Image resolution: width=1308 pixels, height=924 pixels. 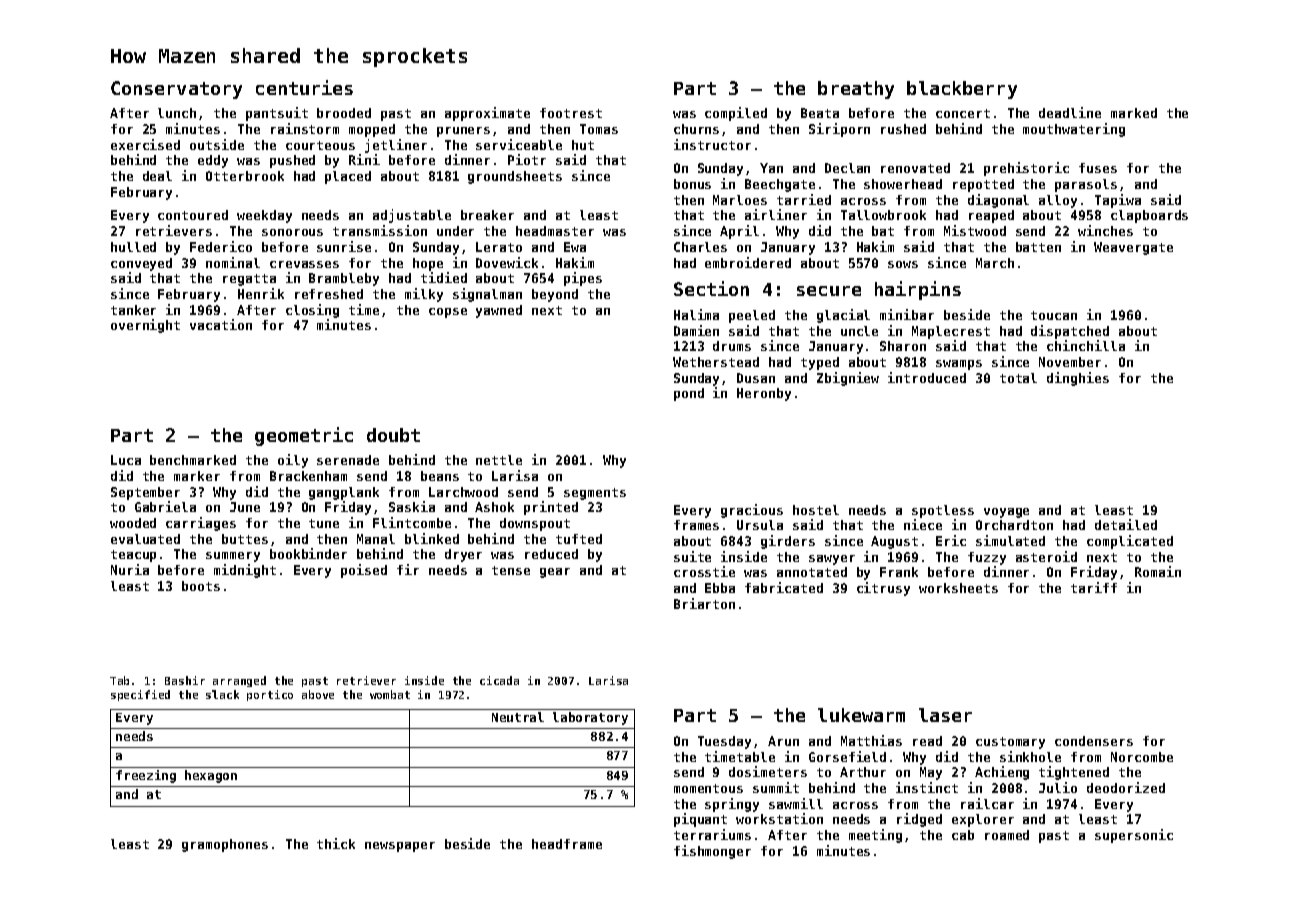 What do you see at coordinates (1094, 587) in the image?
I see `tariff` at bounding box center [1094, 587].
